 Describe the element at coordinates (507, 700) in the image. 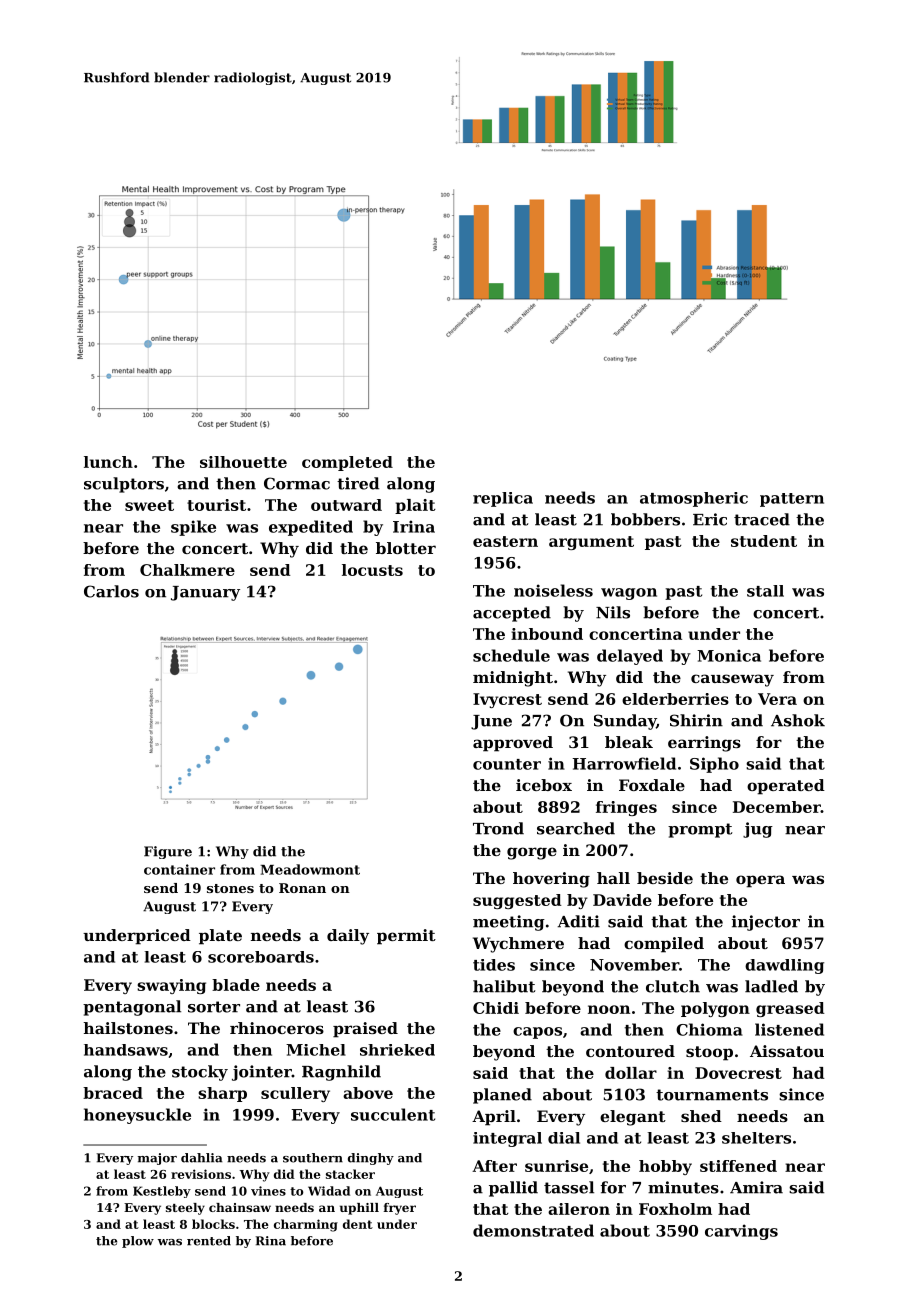

I see `Ivycrest` at that location.
